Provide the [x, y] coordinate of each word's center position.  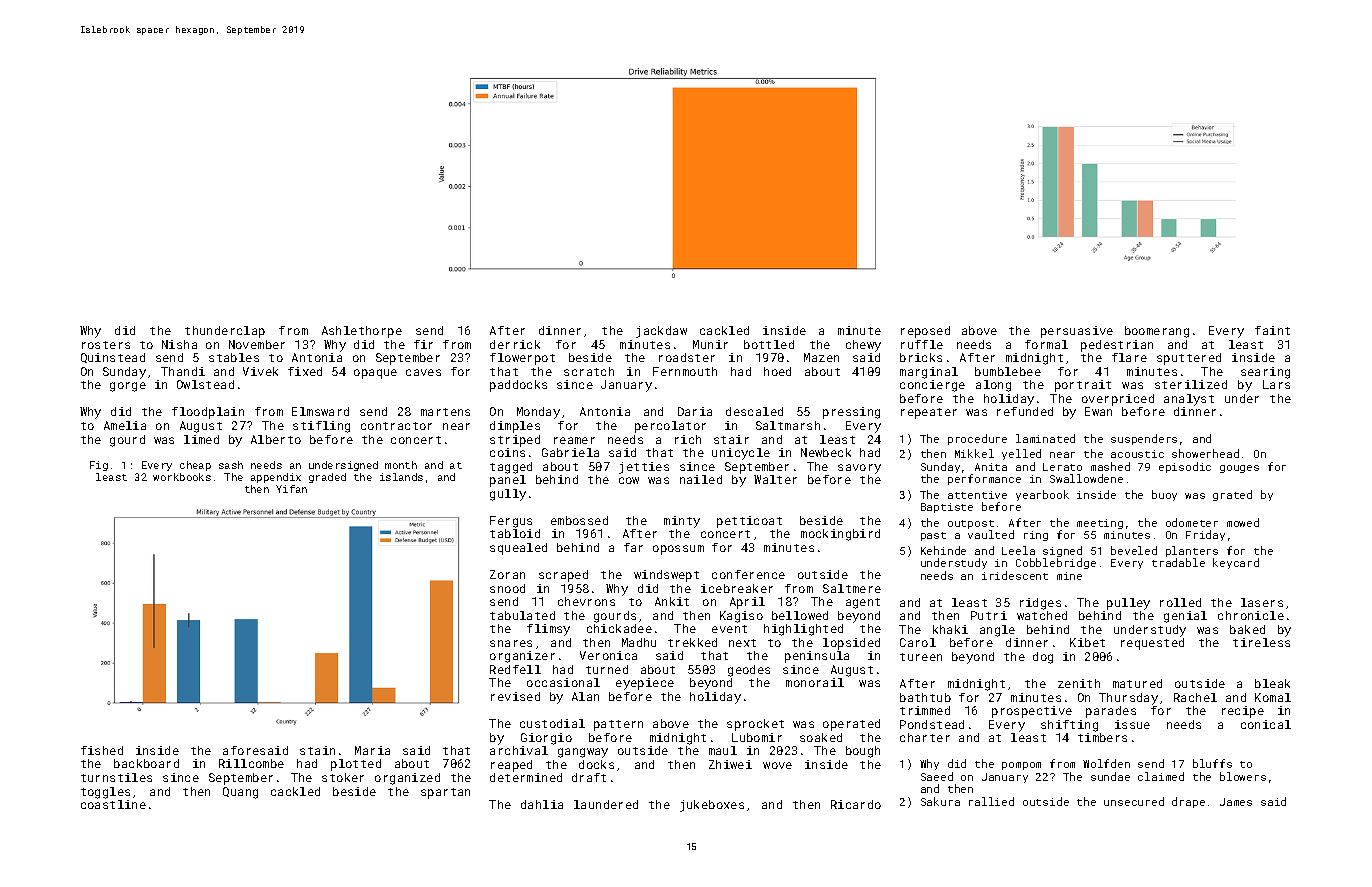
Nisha [179, 344]
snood [507, 588]
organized [407, 779]
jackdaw [661, 332]
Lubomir [757, 737]
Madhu [639, 642]
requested [1152, 644]
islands [401, 477]
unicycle [741, 454]
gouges [1239, 469]
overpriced [1118, 400]
